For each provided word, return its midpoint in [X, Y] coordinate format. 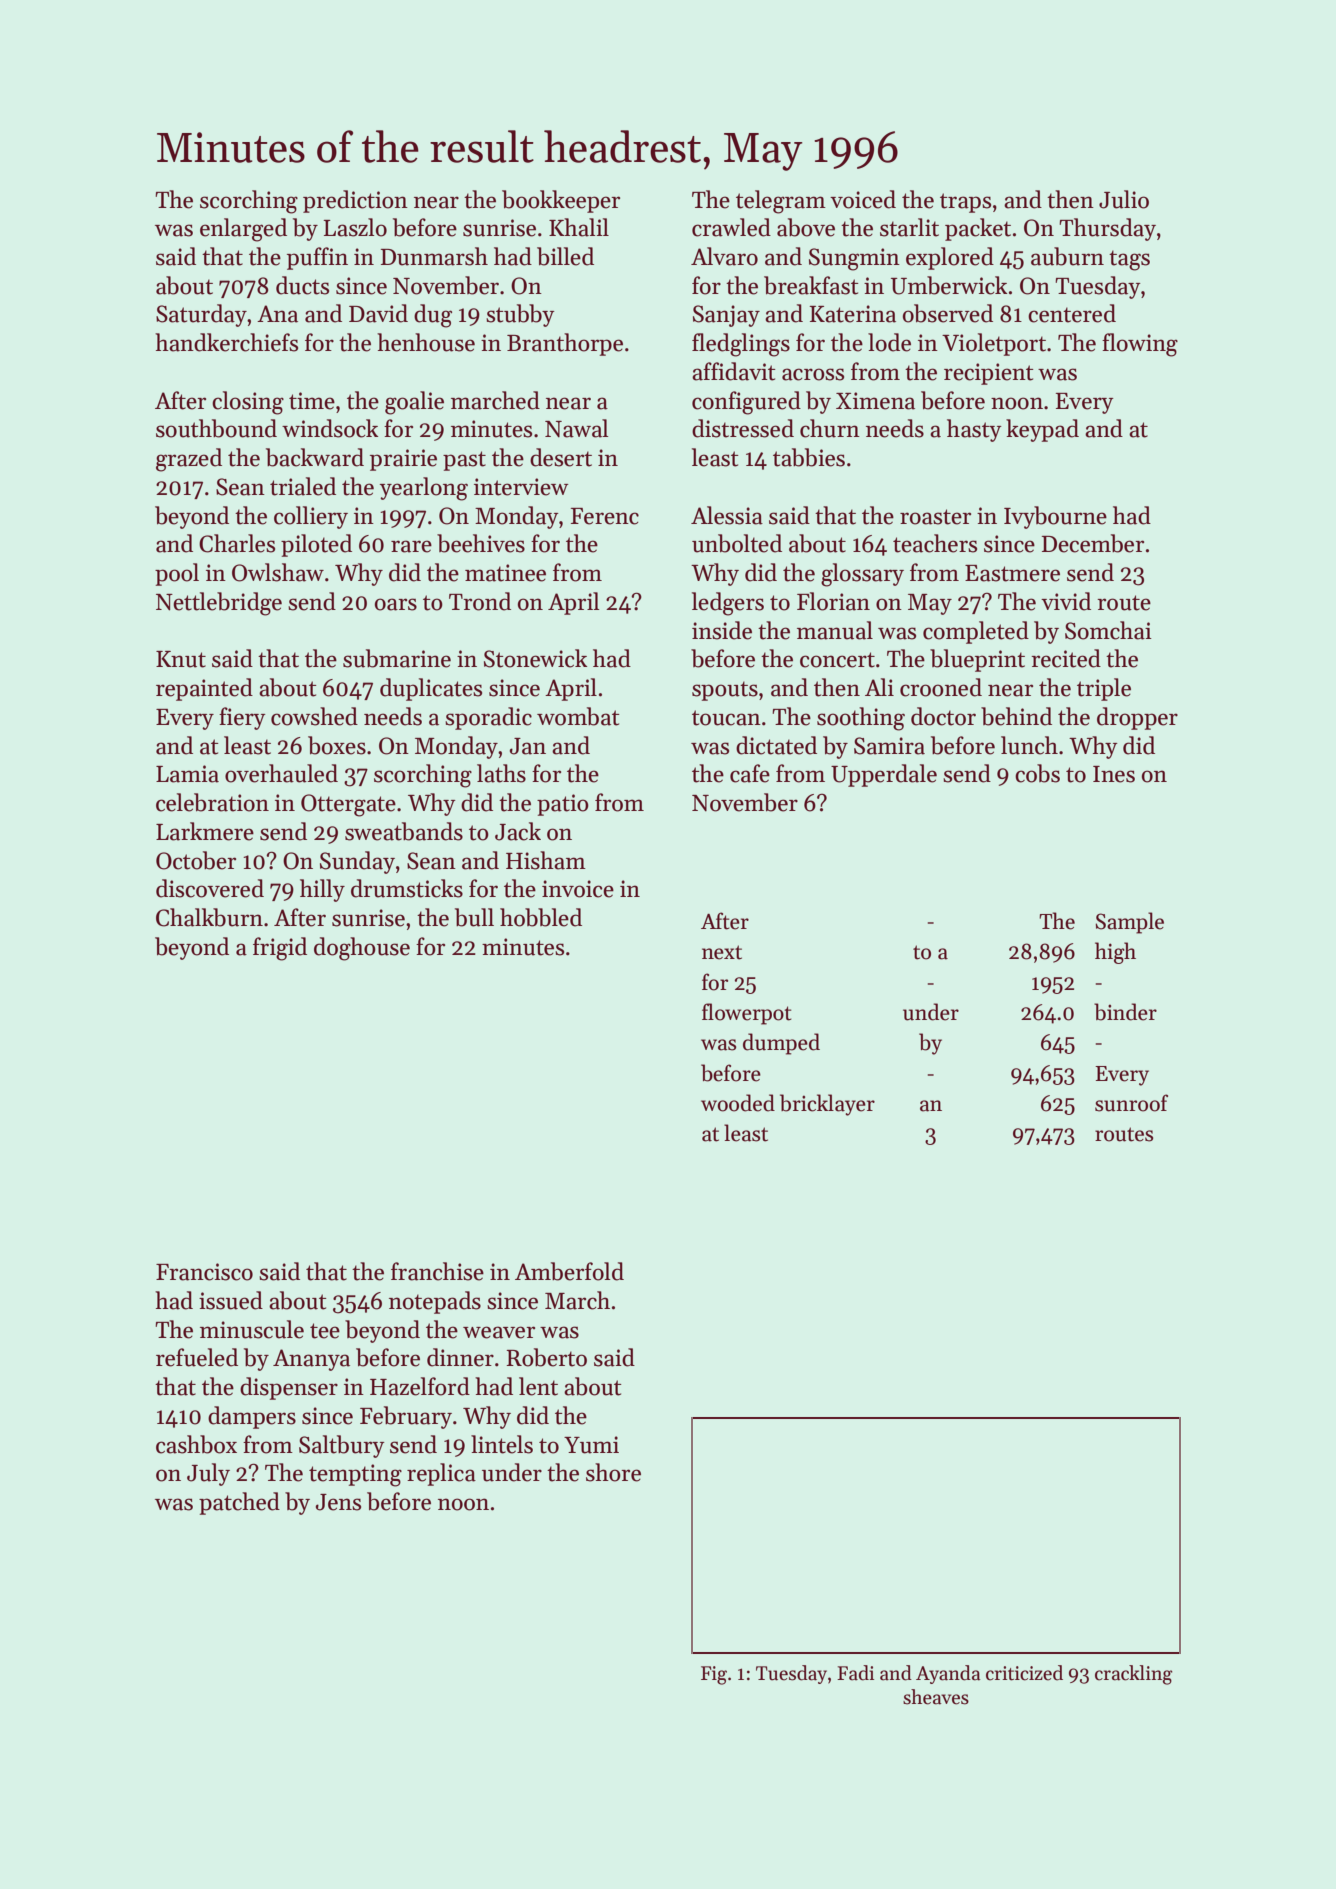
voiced [863, 199]
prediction [355, 201]
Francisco [204, 1272]
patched [239, 1503]
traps [965, 203]
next [722, 952]
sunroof [1131, 1103]
